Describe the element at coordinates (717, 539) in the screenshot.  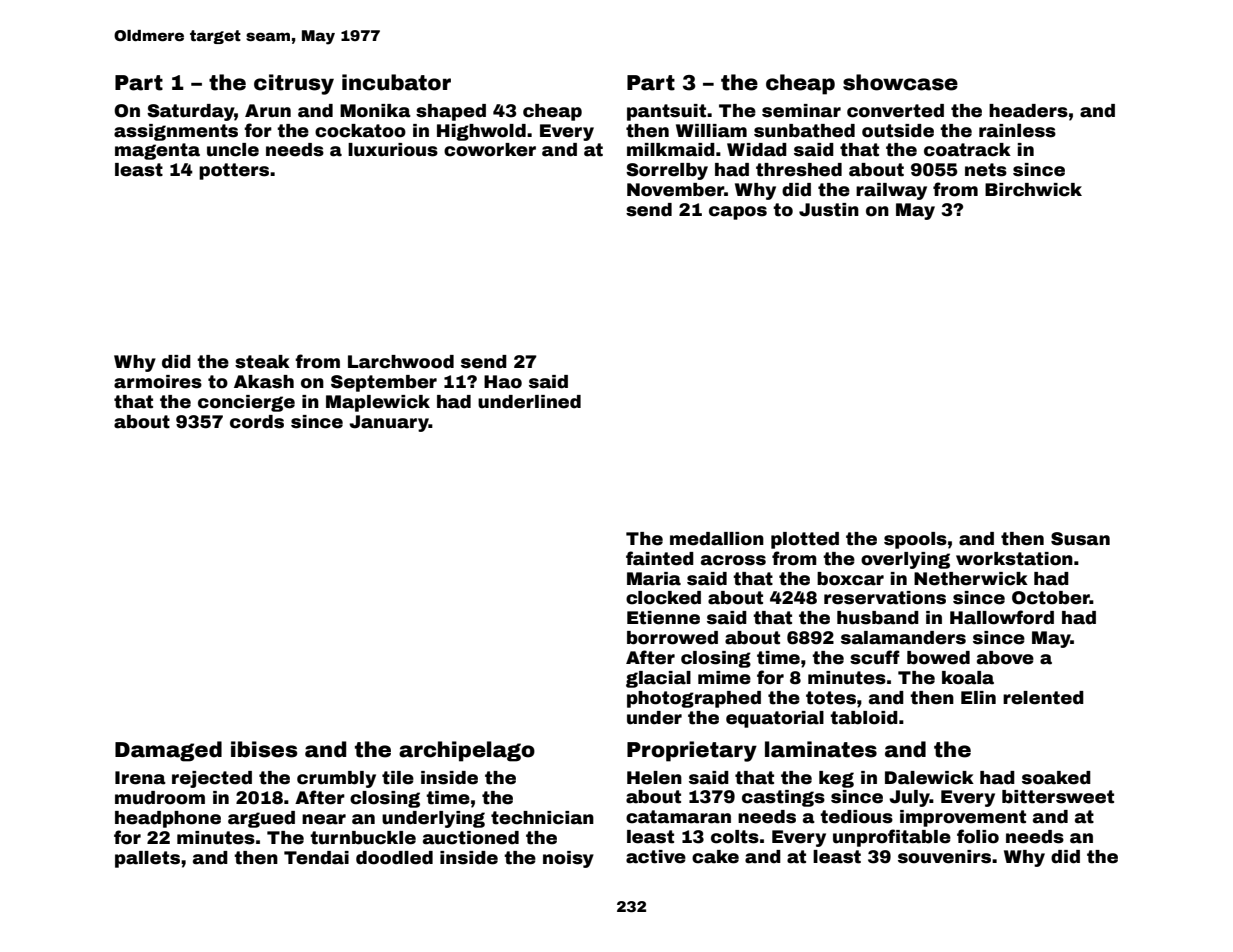
I see `medallion` at that location.
